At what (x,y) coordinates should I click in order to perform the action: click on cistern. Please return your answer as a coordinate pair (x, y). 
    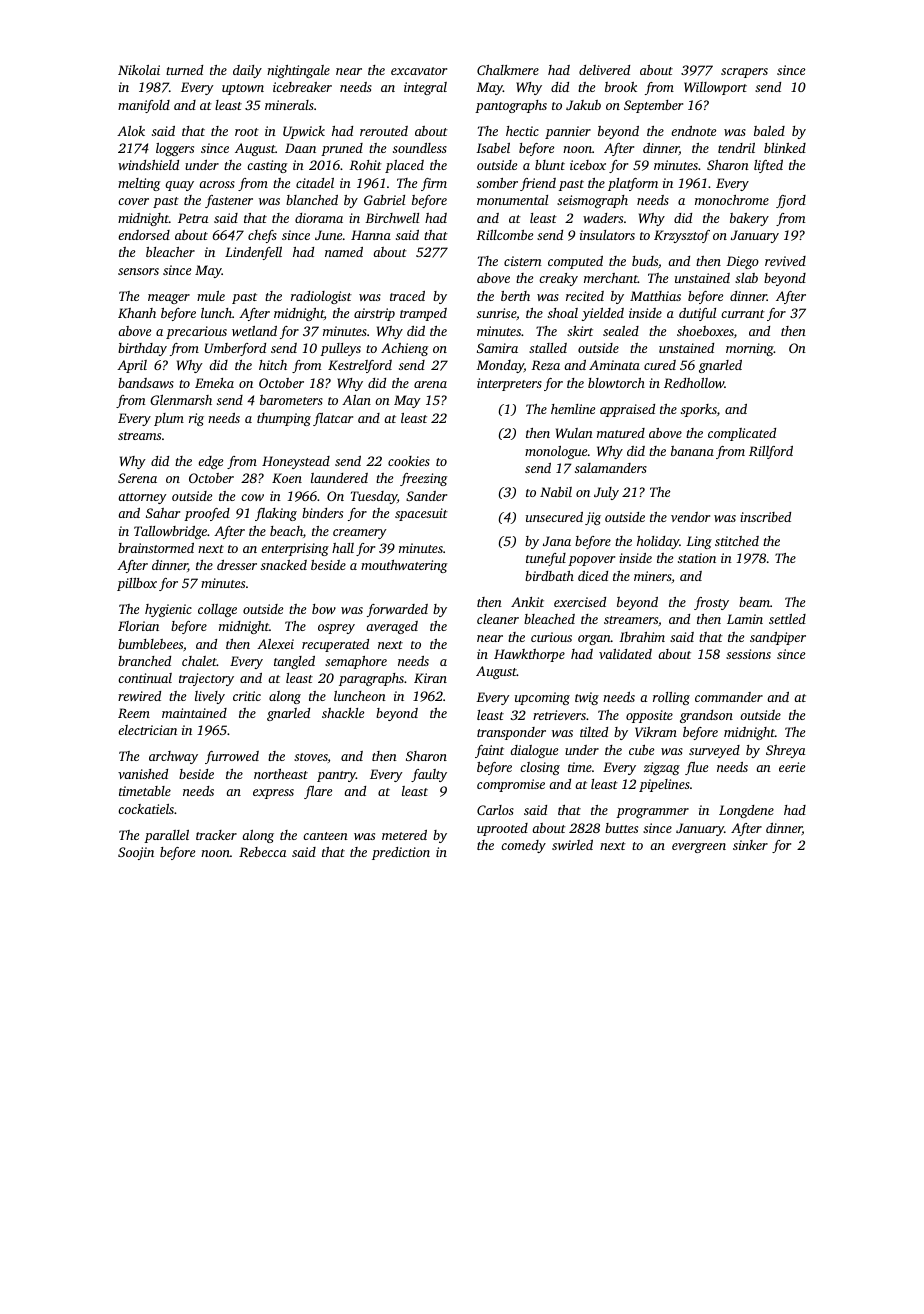
    Looking at the image, I should click on (523, 261).
